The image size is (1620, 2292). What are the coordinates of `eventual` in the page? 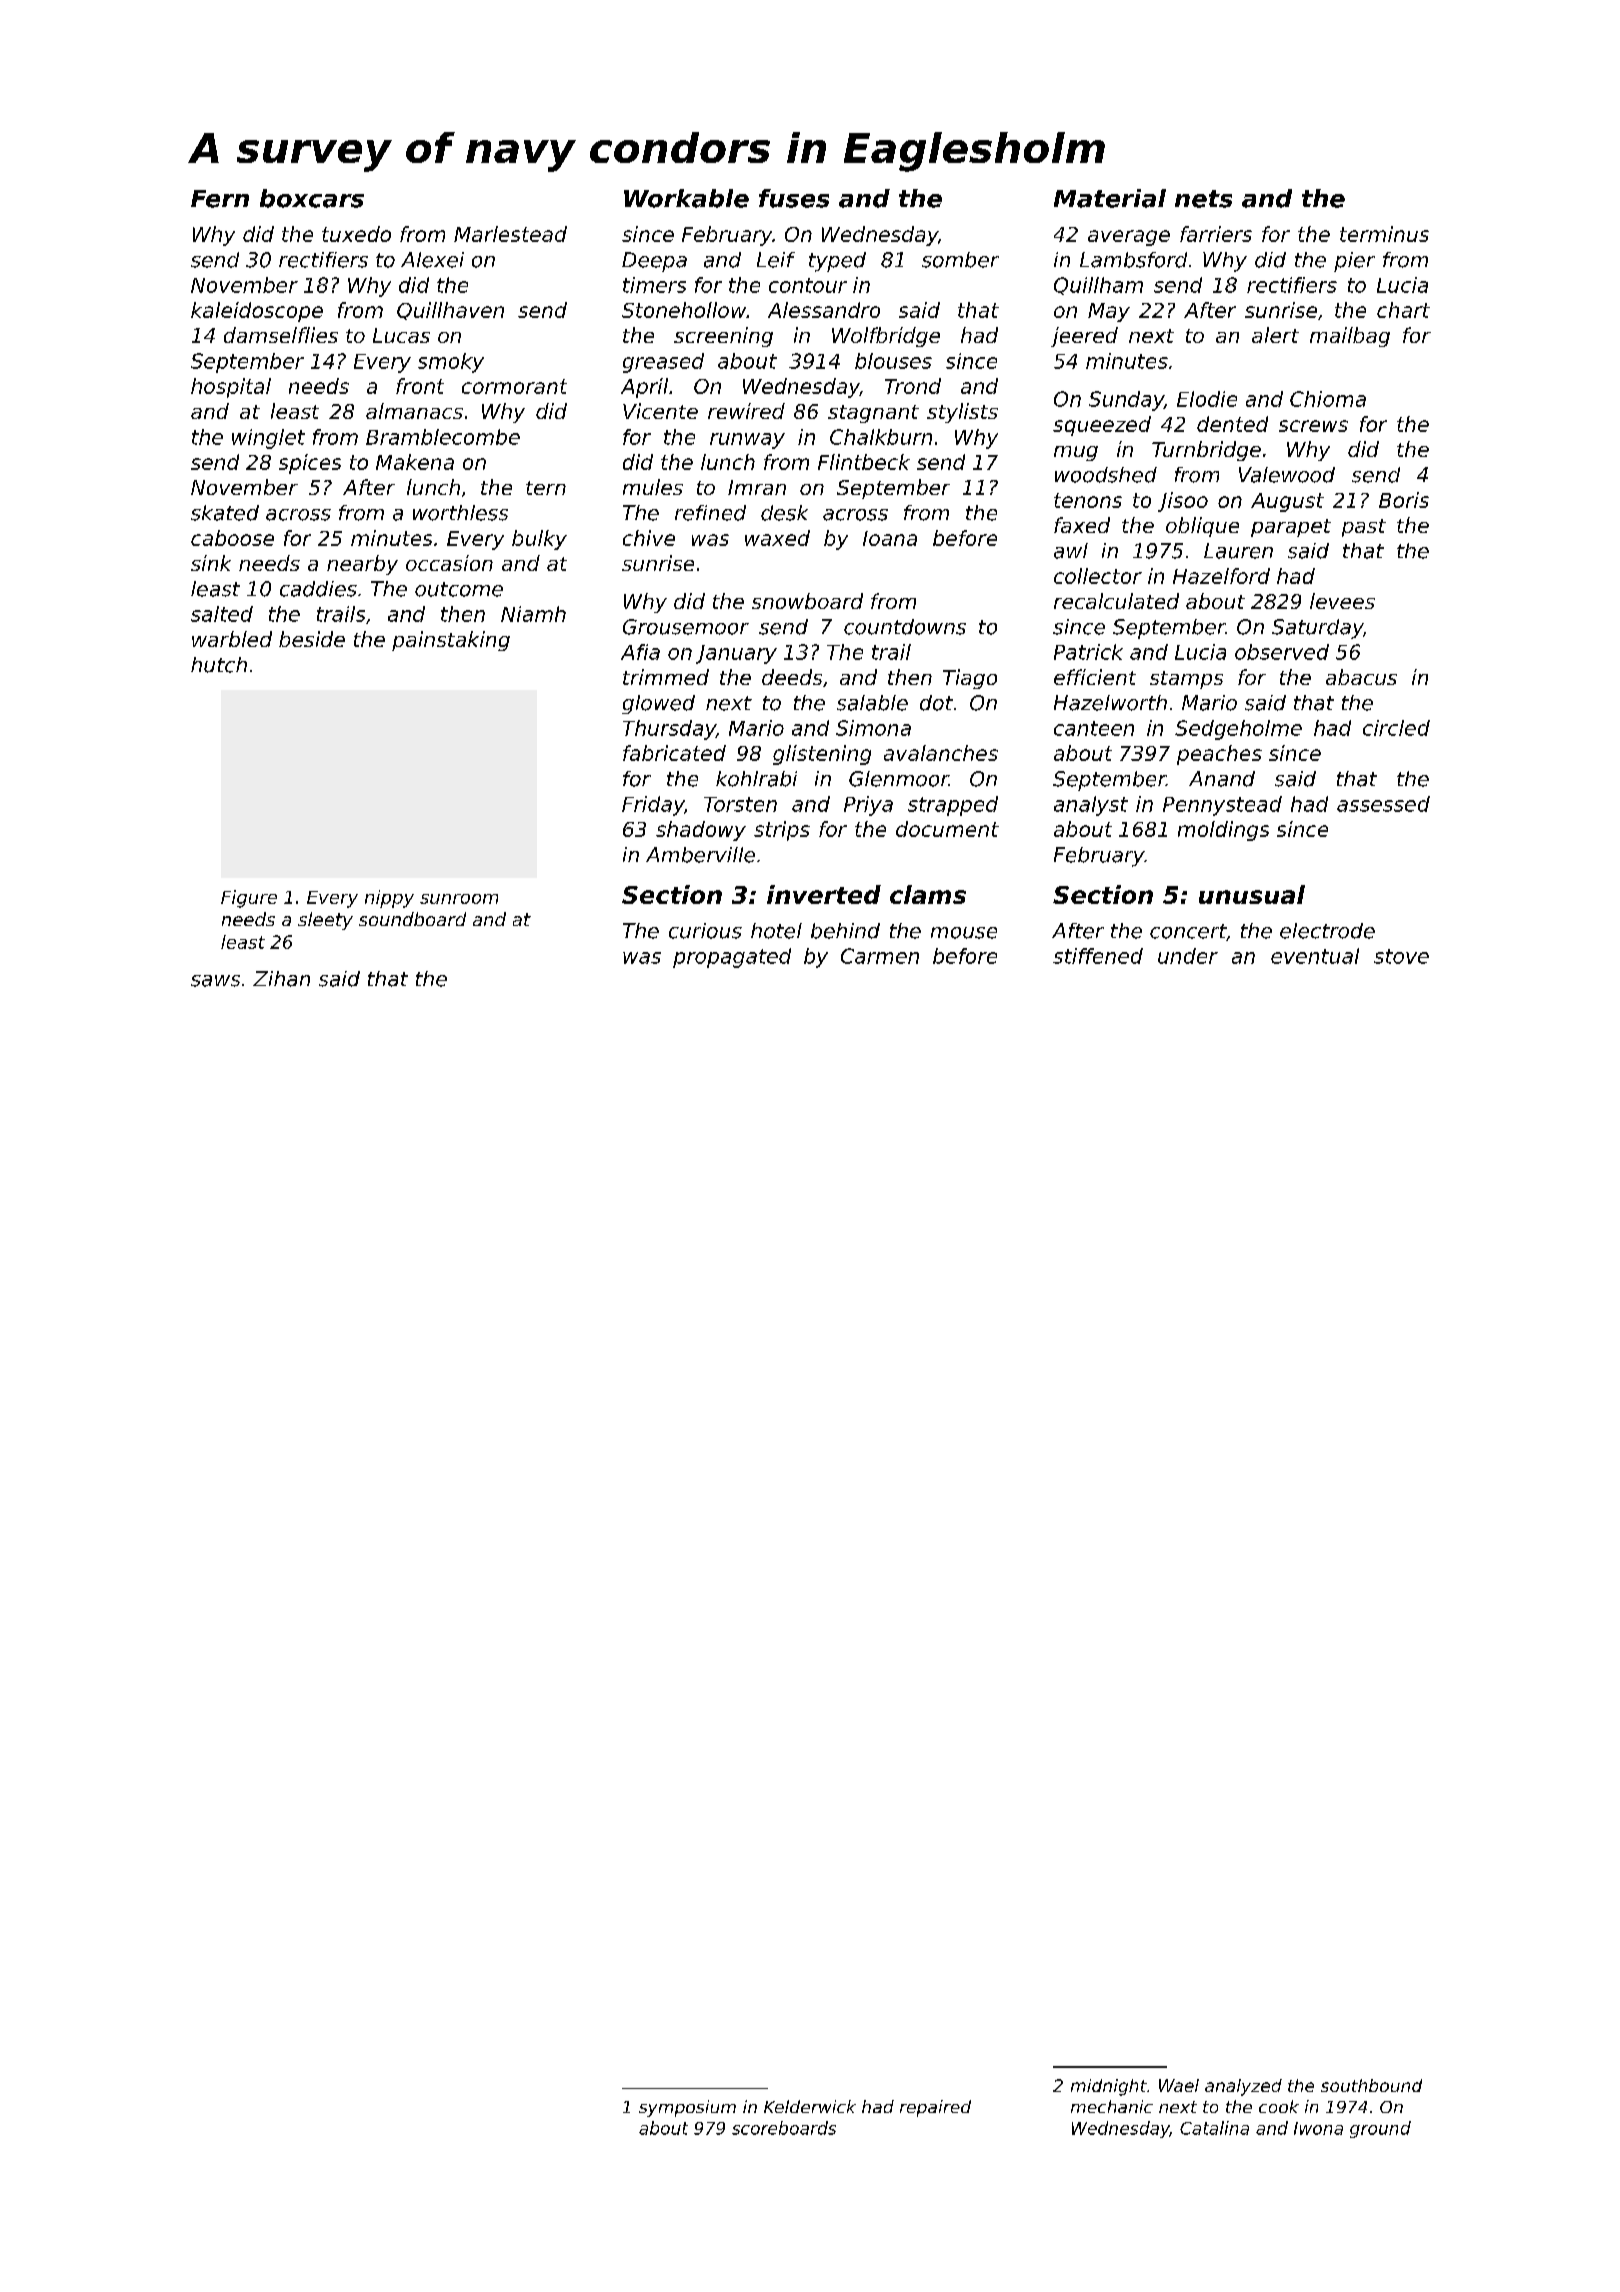 It's located at (1315, 956).
